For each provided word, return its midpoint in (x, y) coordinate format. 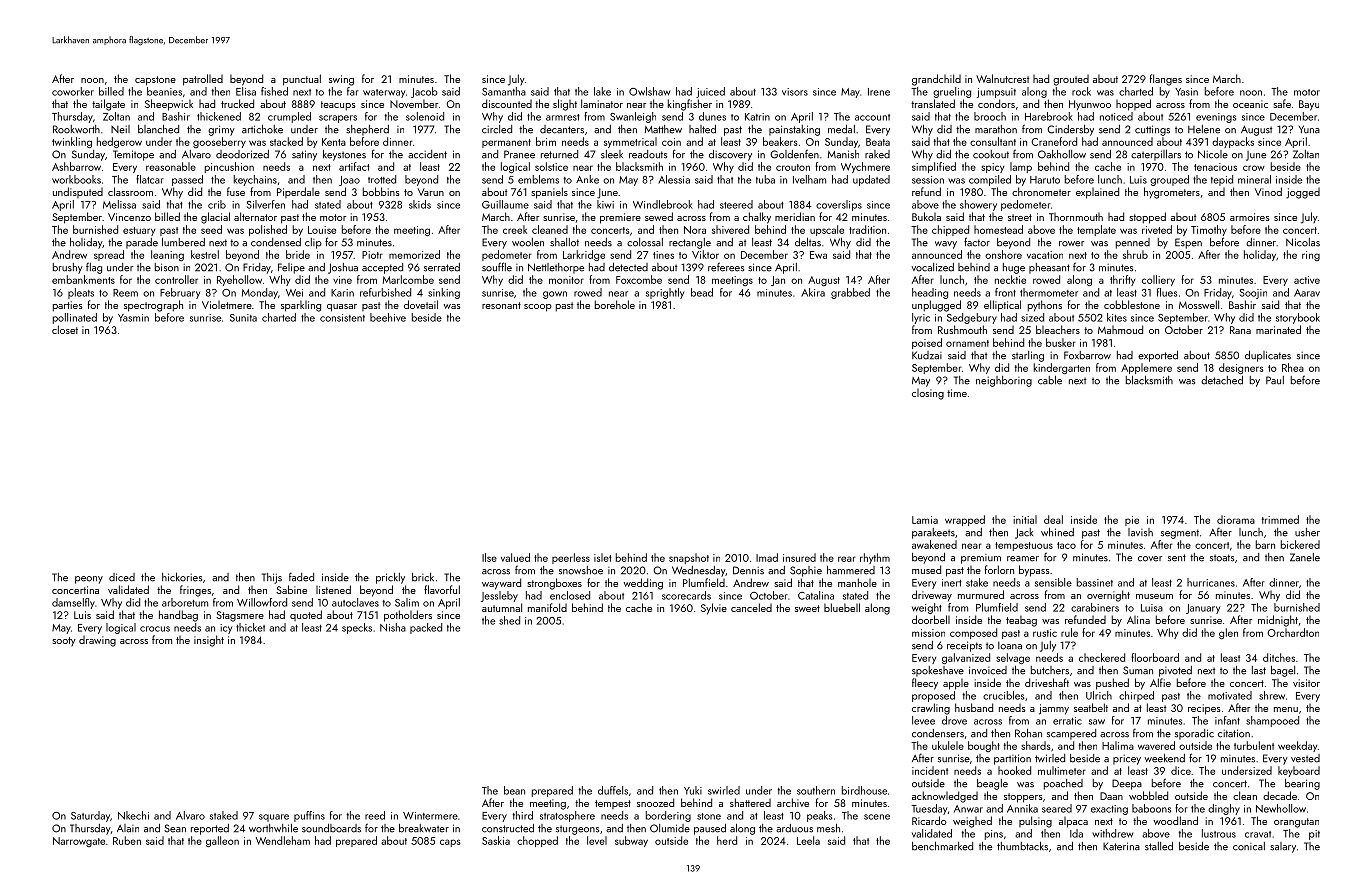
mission (928, 633)
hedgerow (119, 142)
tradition (867, 229)
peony (89, 580)
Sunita (243, 318)
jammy (1054, 709)
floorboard (1155, 657)
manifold (547, 607)
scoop (538, 308)
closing (928, 394)
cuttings (1152, 130)
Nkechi (133, 815)
